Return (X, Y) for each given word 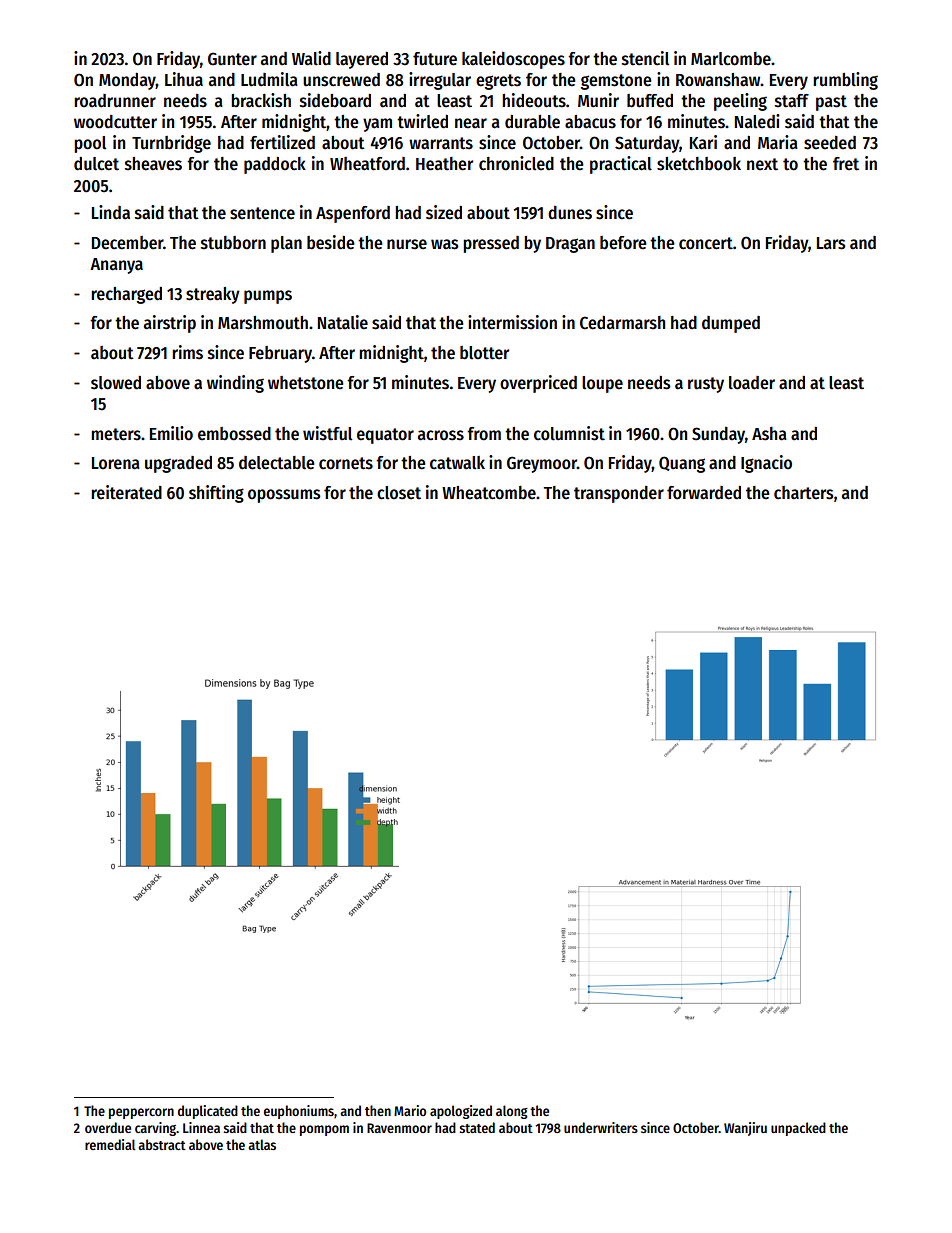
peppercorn (141, 1113)
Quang (682, 464)
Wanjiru (745, 1129)
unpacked (798, 1129)
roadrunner (115, 101)
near (471, 123)
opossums (284, 496)
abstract (162, 1144)
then (378, 1110)
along (512, 1112)
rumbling (845, 81)
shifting (216, 494)
